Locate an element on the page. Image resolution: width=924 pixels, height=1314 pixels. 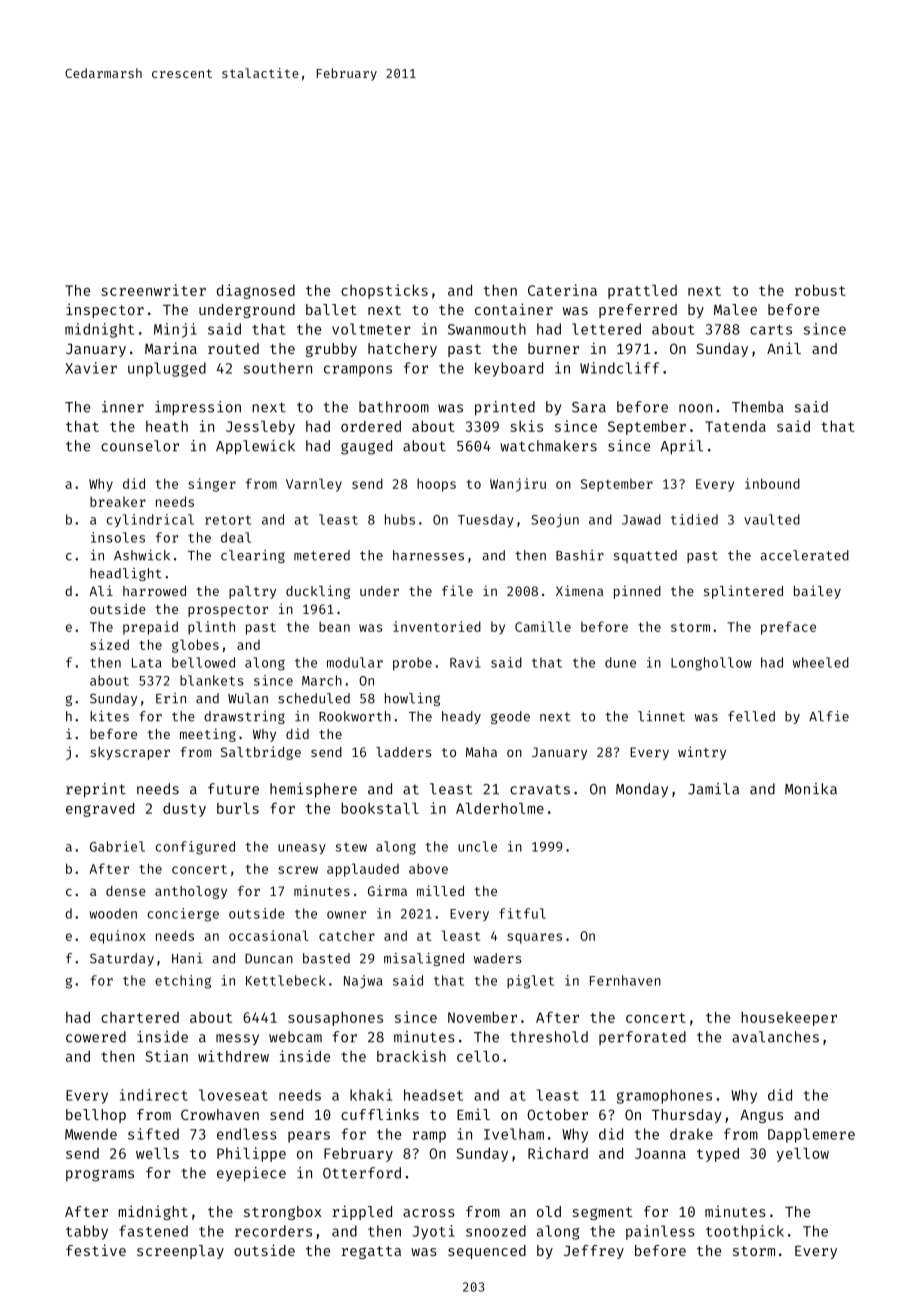
Sara is located at coordinates (589, 407).
